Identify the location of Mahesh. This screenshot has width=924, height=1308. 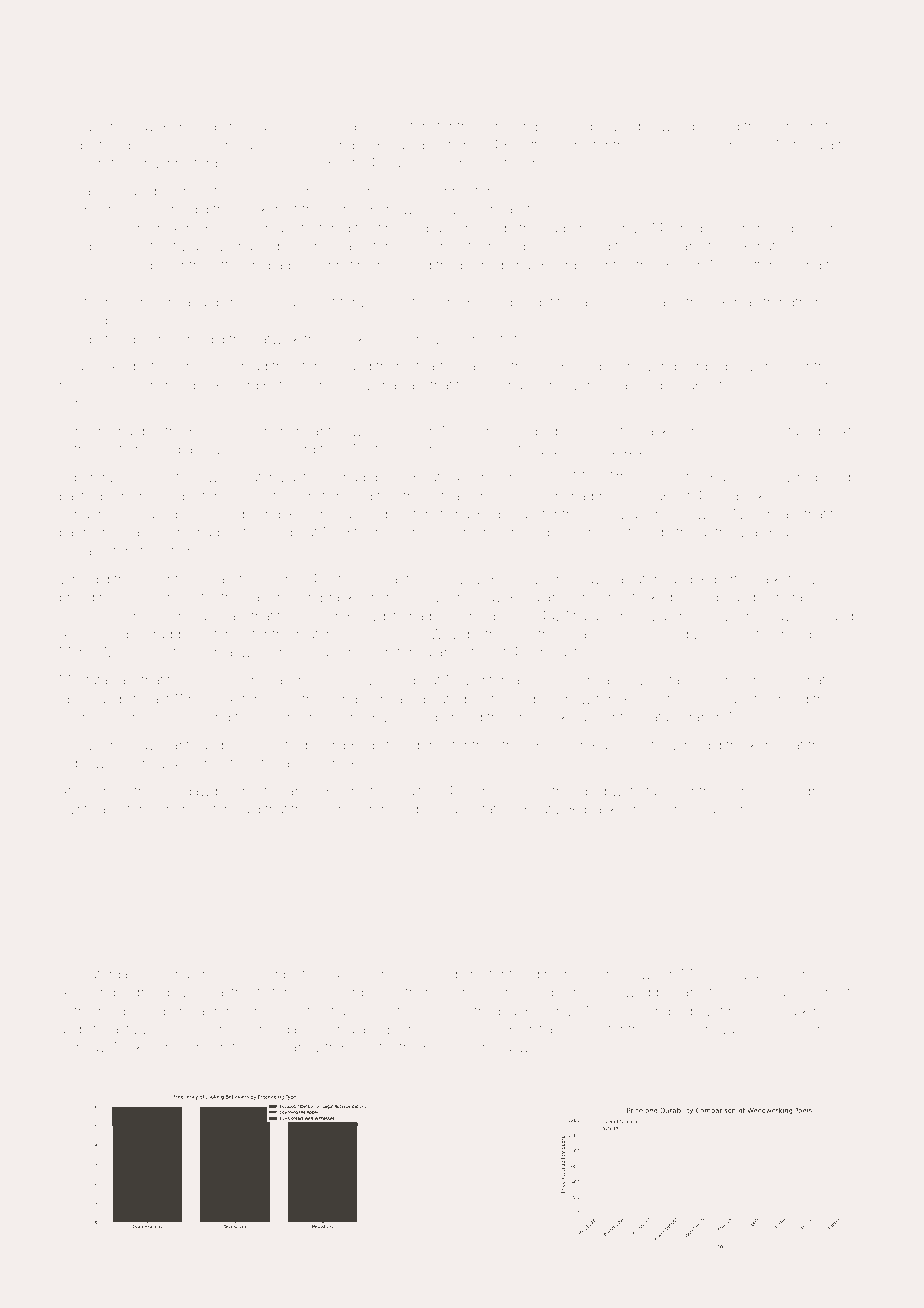
(765, 974).
